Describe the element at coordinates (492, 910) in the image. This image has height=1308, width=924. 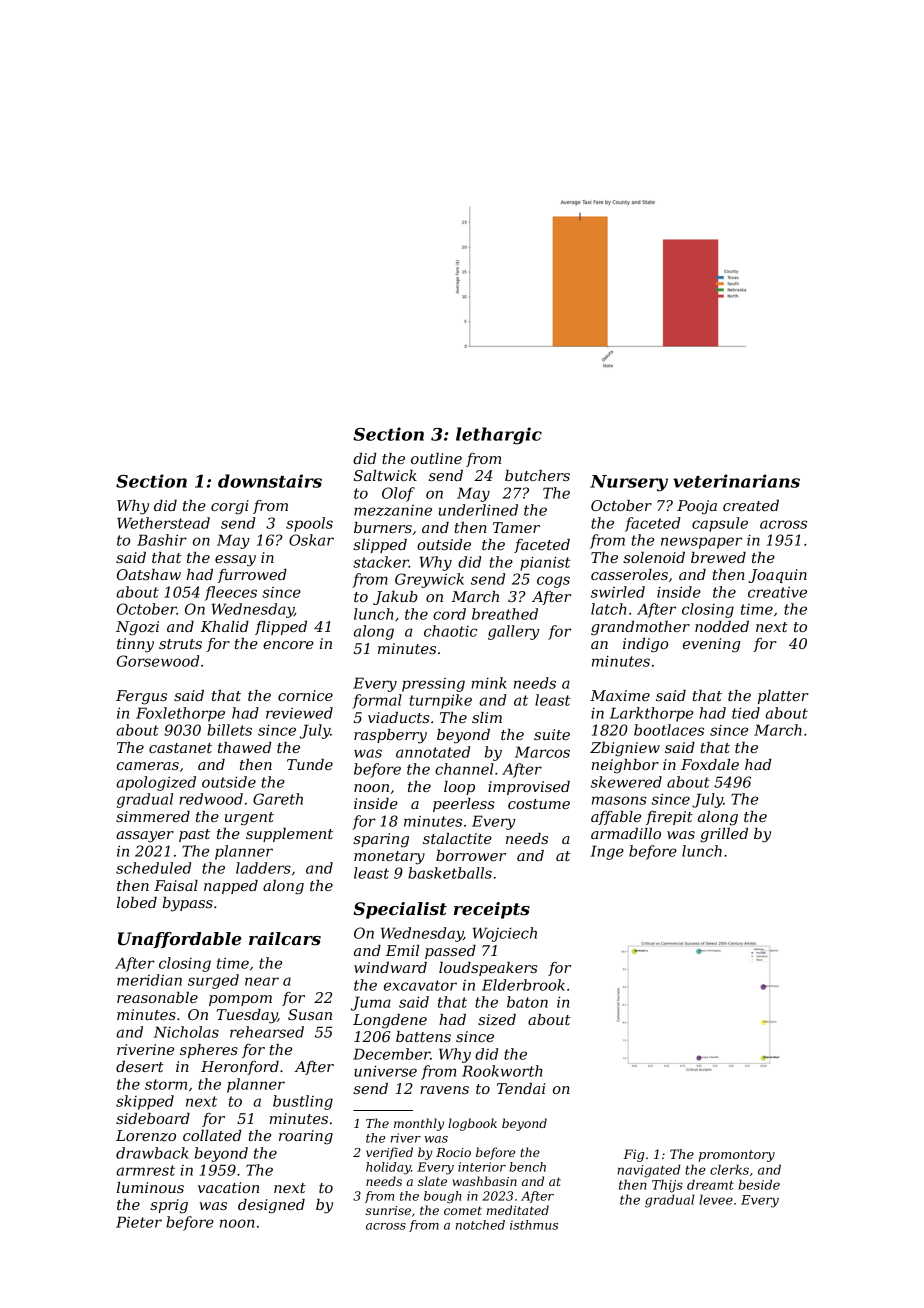
I see `receipts` at that location.
